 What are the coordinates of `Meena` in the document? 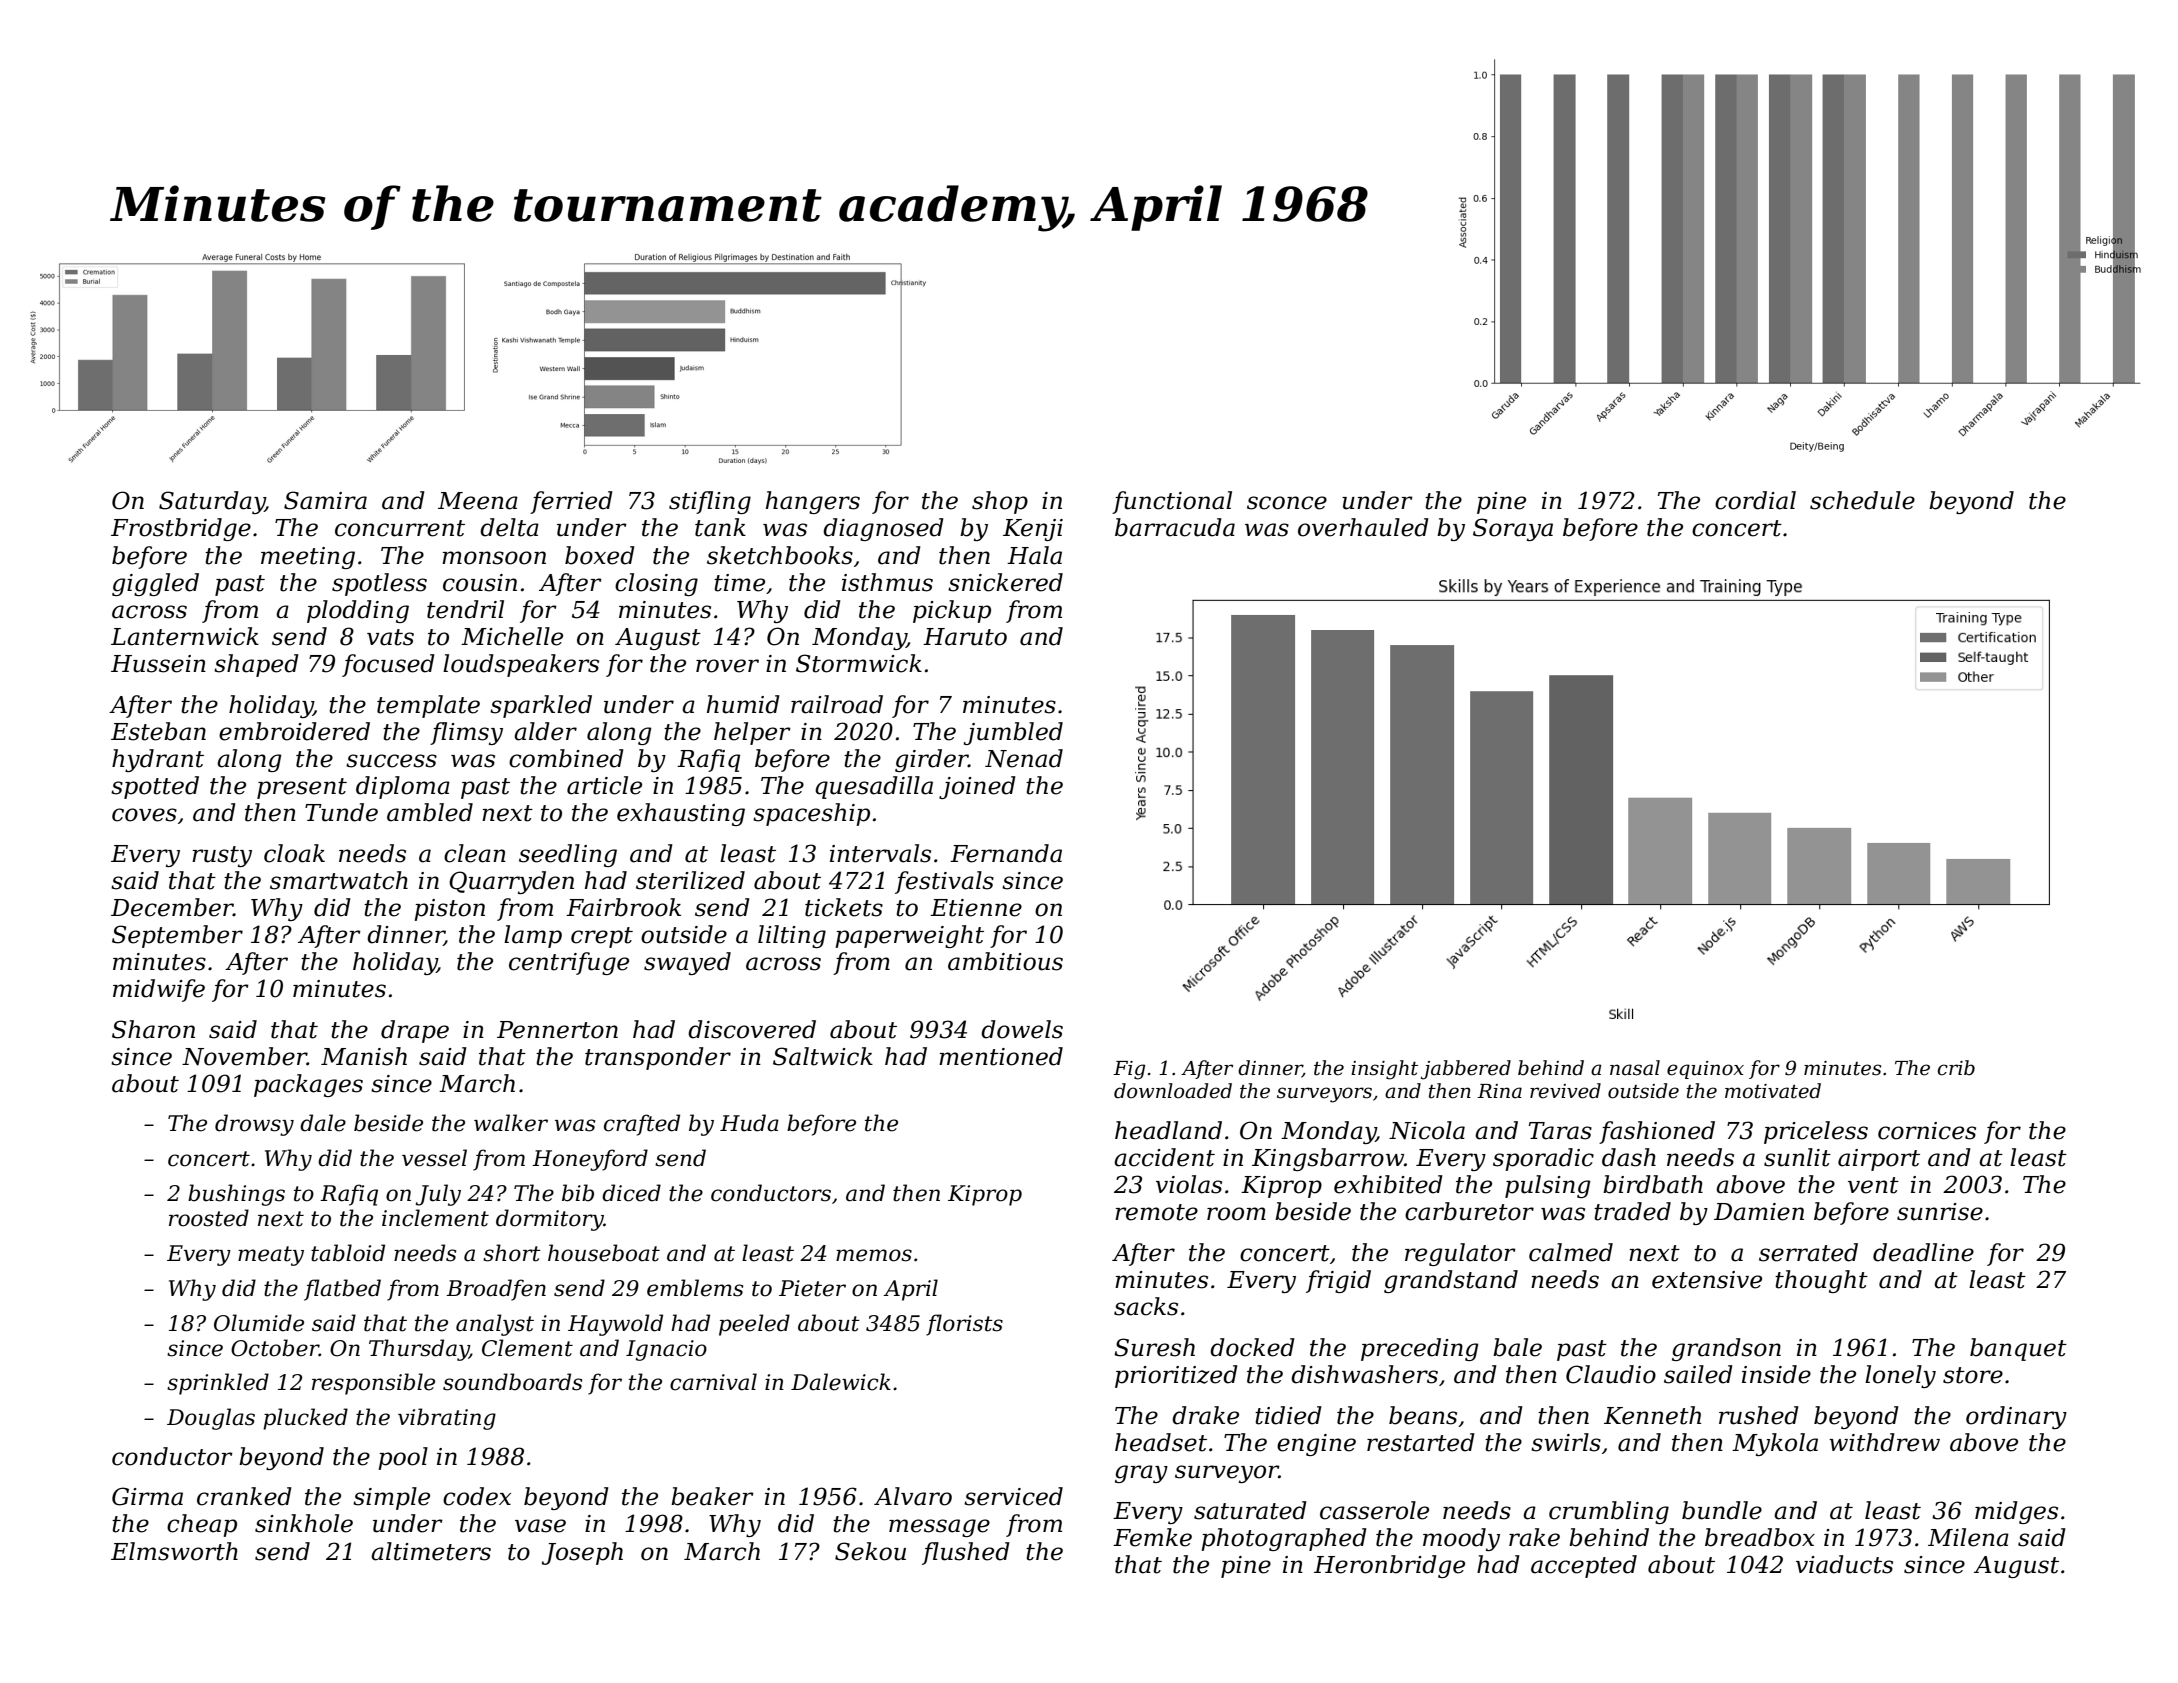 It's located at (478, 501).
